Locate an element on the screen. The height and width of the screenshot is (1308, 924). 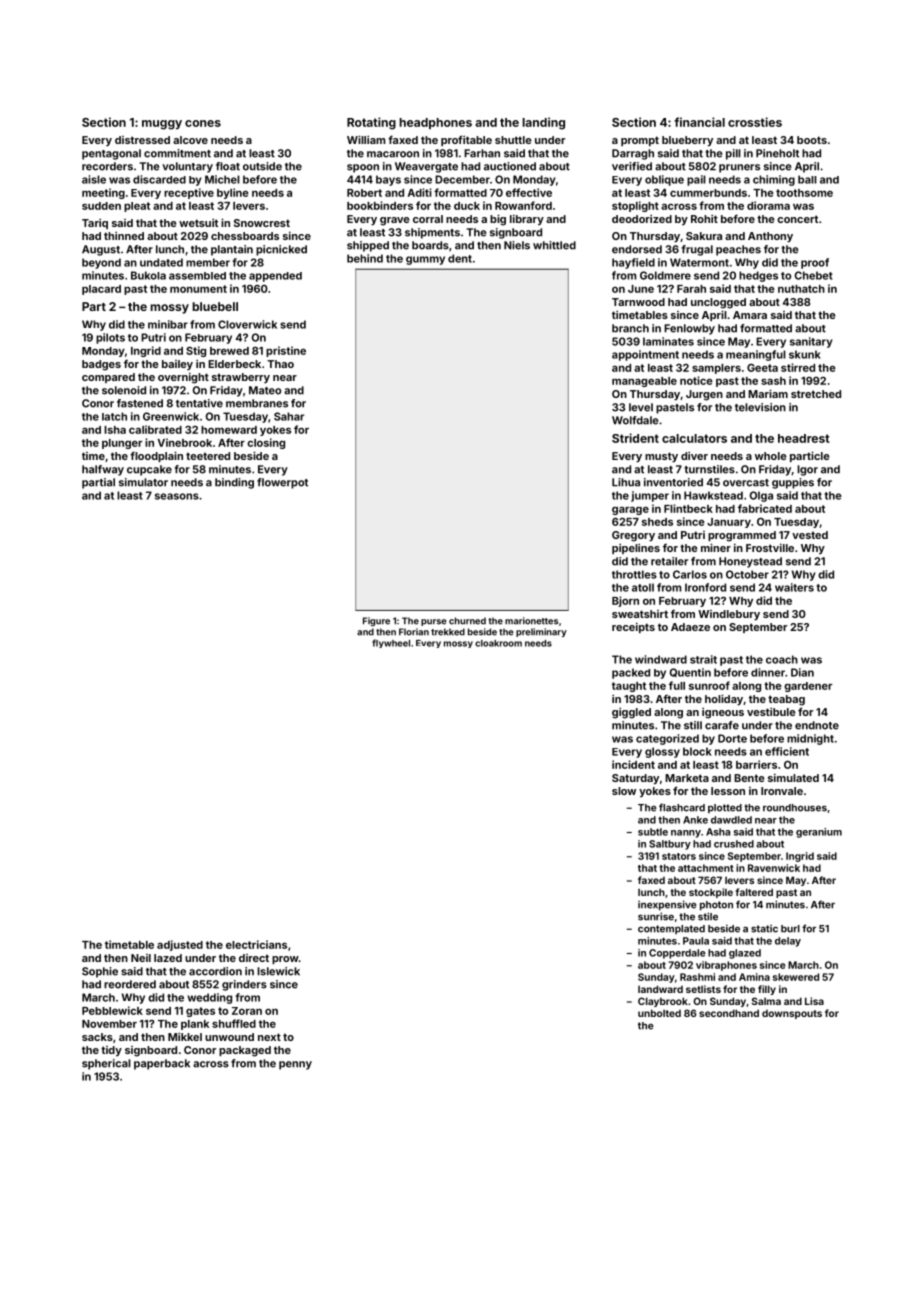
Rotating is located at coordinates (371, 123).
